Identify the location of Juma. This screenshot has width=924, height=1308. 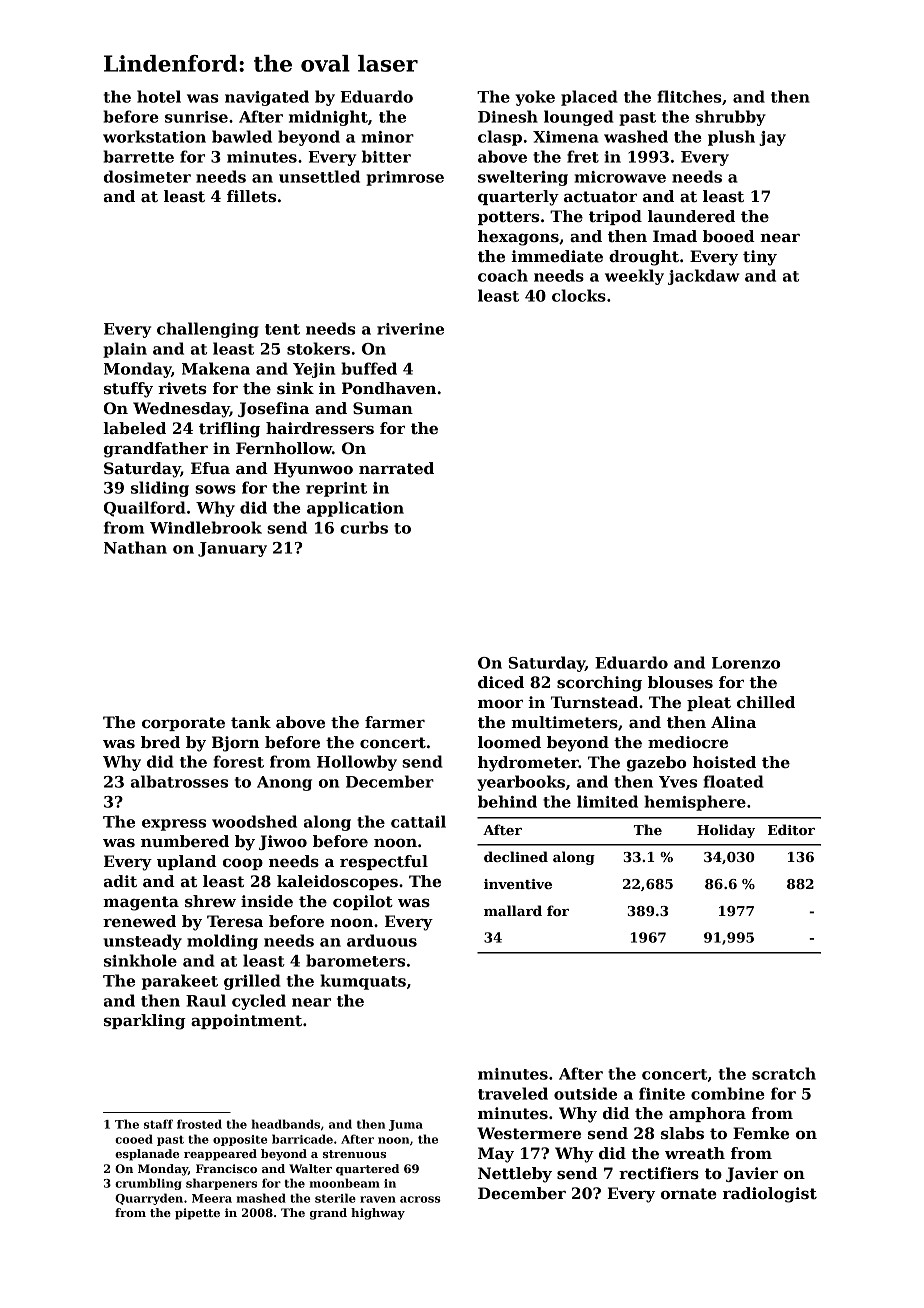
(406, 1125).
